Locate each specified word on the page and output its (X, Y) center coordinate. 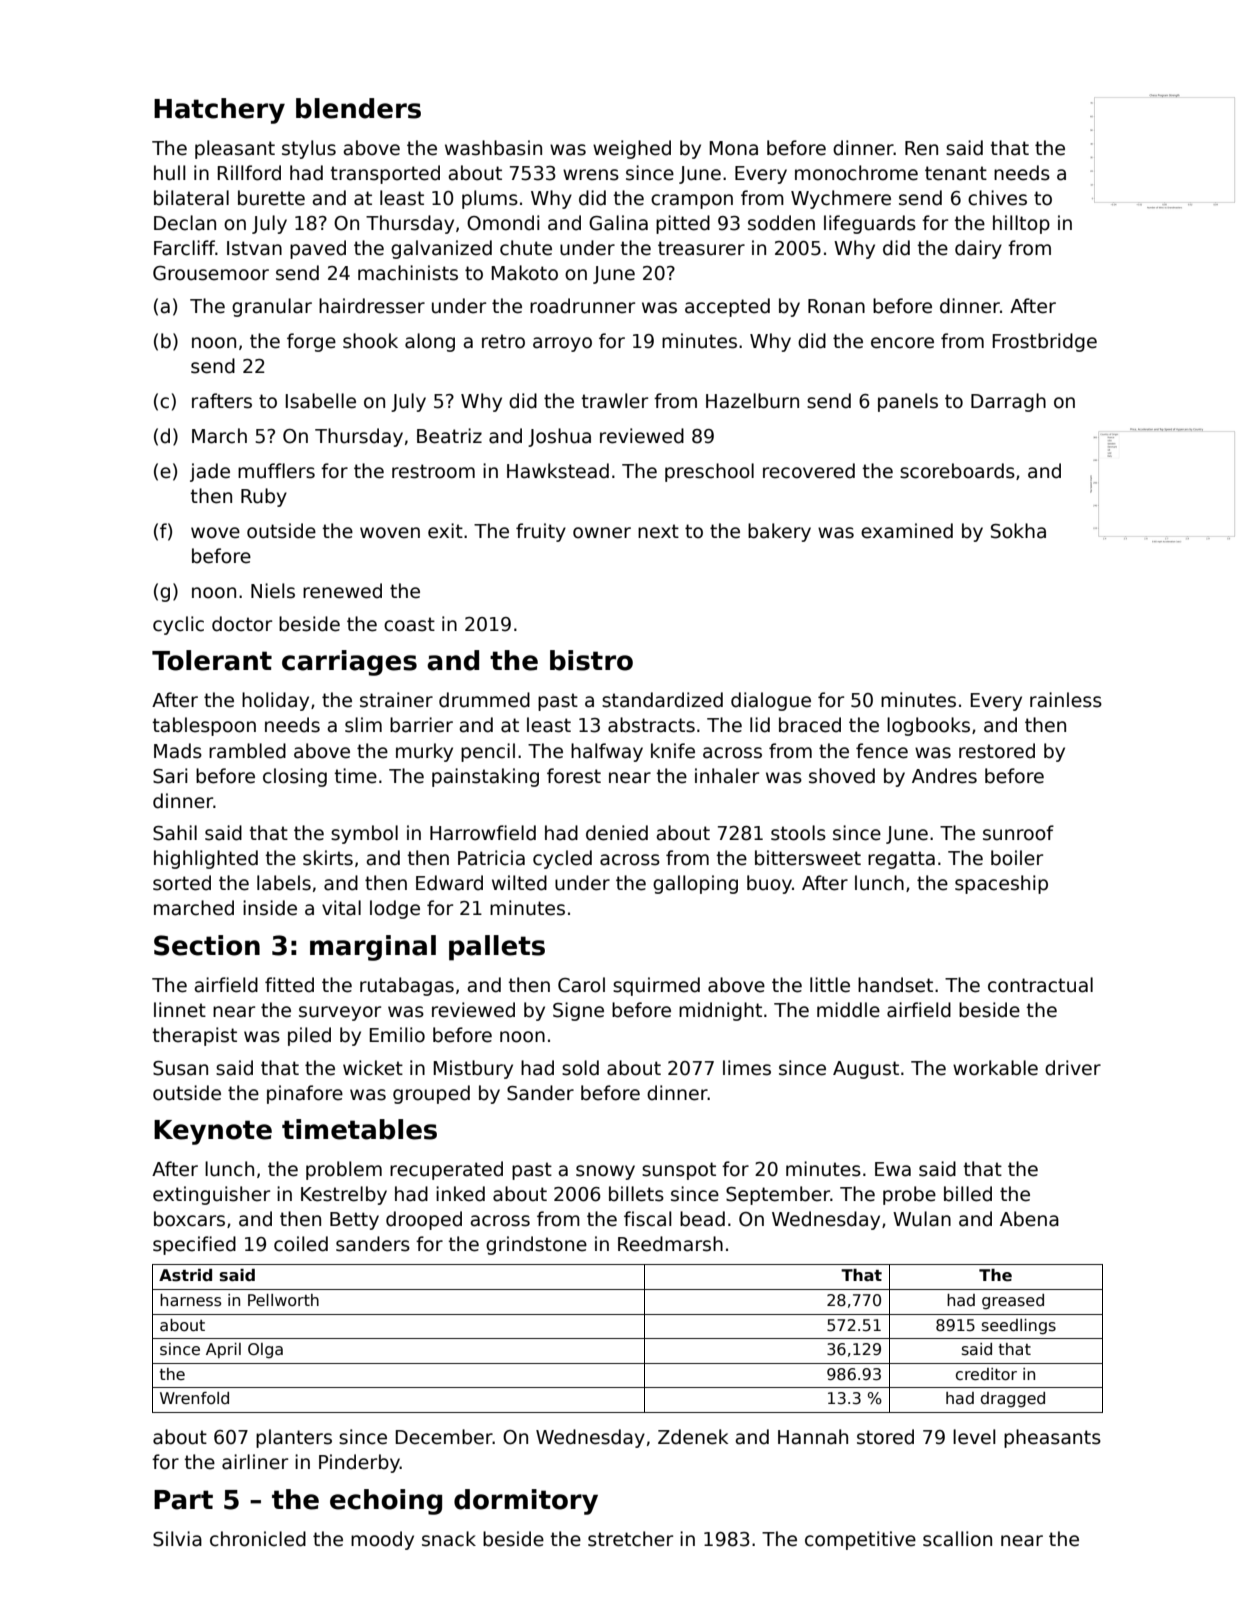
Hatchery (219, 111)
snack (449, 1539)
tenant (956, 173)
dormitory (526, 1502)
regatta (901, 860)
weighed (632, 149)
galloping (695, 884)
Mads (178, 751)
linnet (180, 1010)
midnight (720, 1011)
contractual (1040, 985)
